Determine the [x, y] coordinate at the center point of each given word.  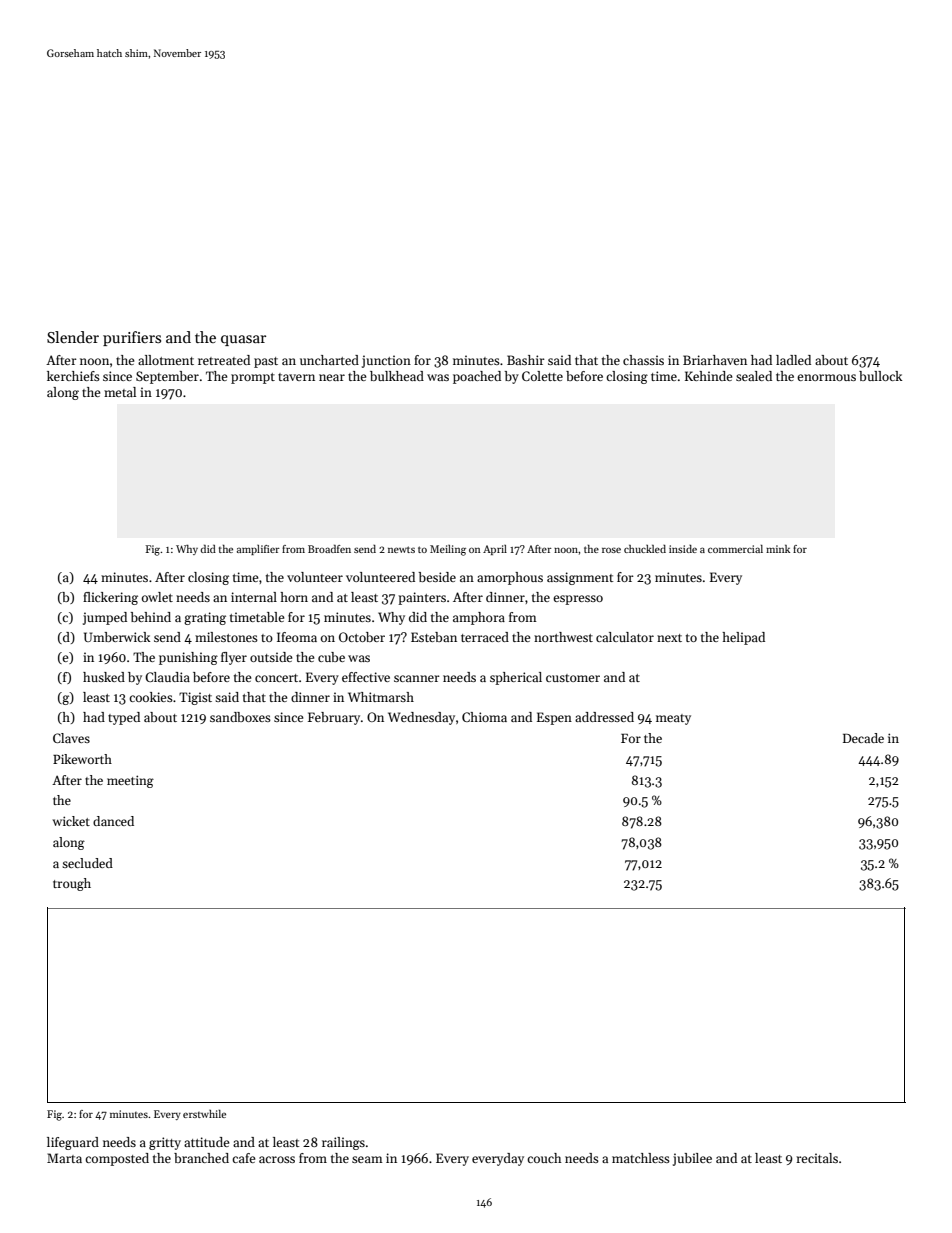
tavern [296, 377]
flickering [110, 598]
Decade [863, 738]
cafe [243, 1158]
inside [683, 549]
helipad [743, 638]
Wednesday [421, 718]
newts [401, 549]
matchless [641, 1158]
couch [544, 1158]
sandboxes [240, 717]
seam [367, 1159]
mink [778, 549]
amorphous [510, 578]
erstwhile [204, 1114]
